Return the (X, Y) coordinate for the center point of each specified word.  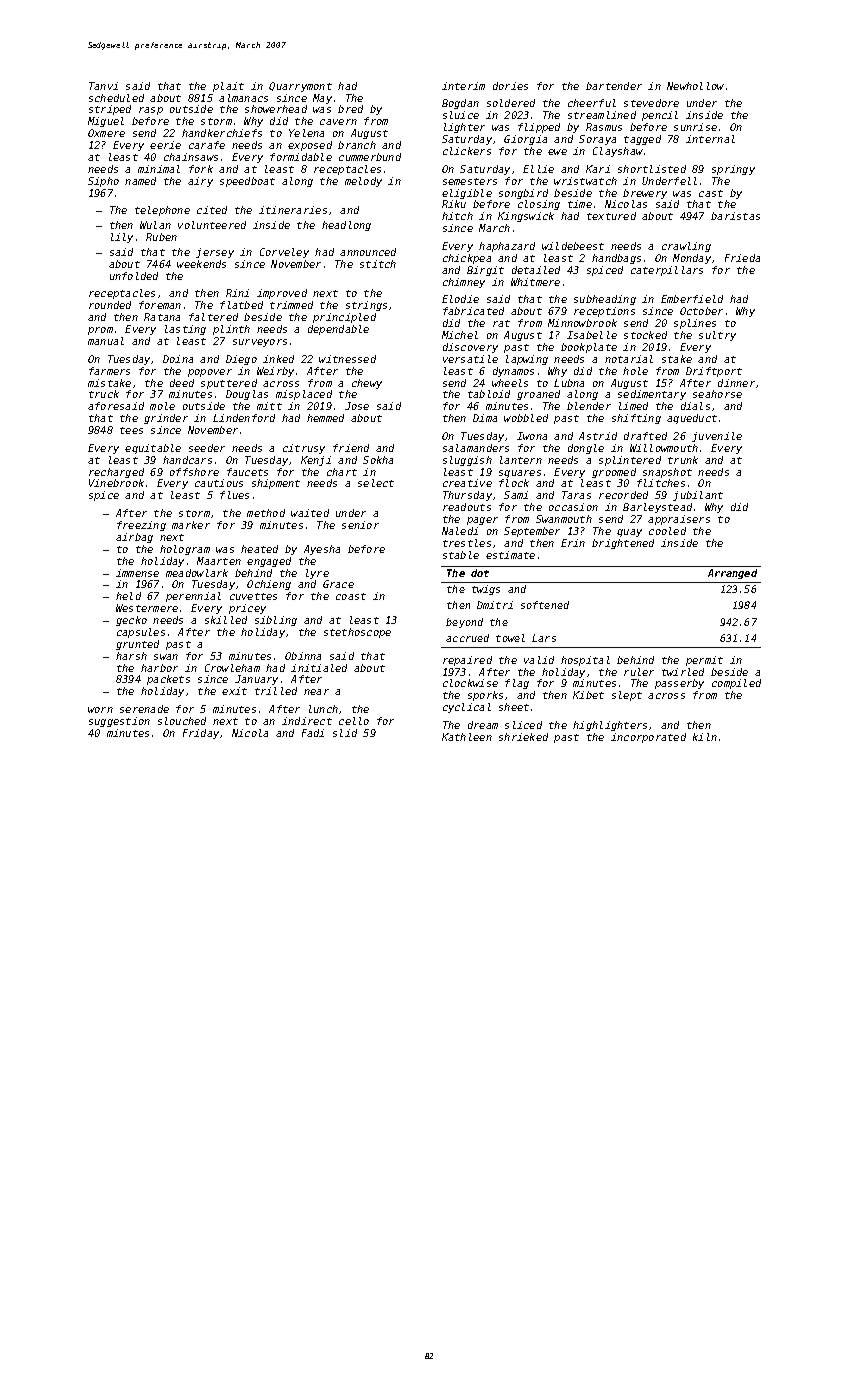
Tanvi (103, 86)
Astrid (598, 436)
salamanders (476, 448)
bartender (614, 86)
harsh (131, 656)
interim (463, 86)
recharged (116, 473)
